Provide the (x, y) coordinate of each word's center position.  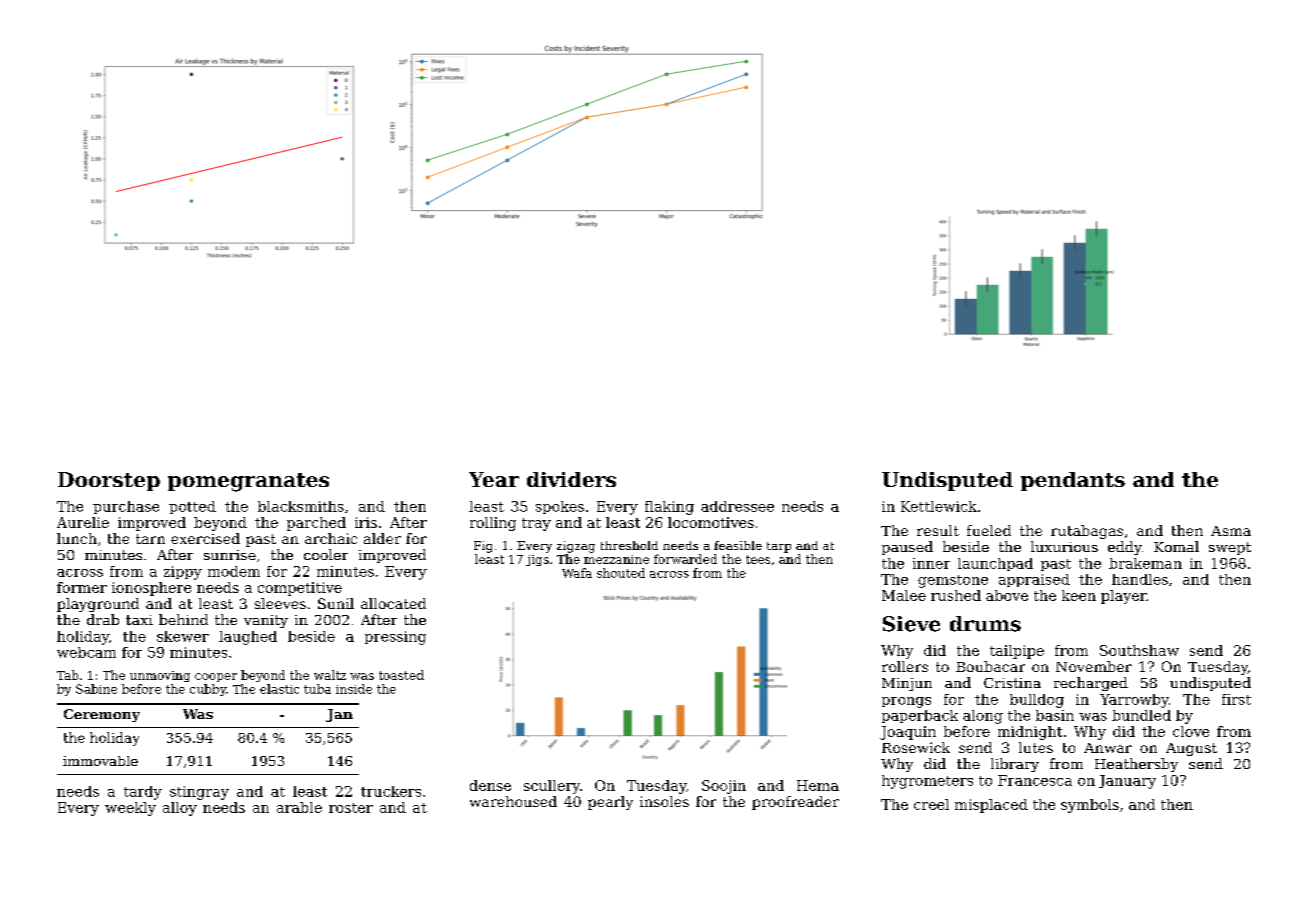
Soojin (724, 787)
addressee (737, 506)
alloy (180, 809)
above (1007, 595)
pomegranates (248, 482)
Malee (904, 595)
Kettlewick (939, 506)
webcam (86, 652)
